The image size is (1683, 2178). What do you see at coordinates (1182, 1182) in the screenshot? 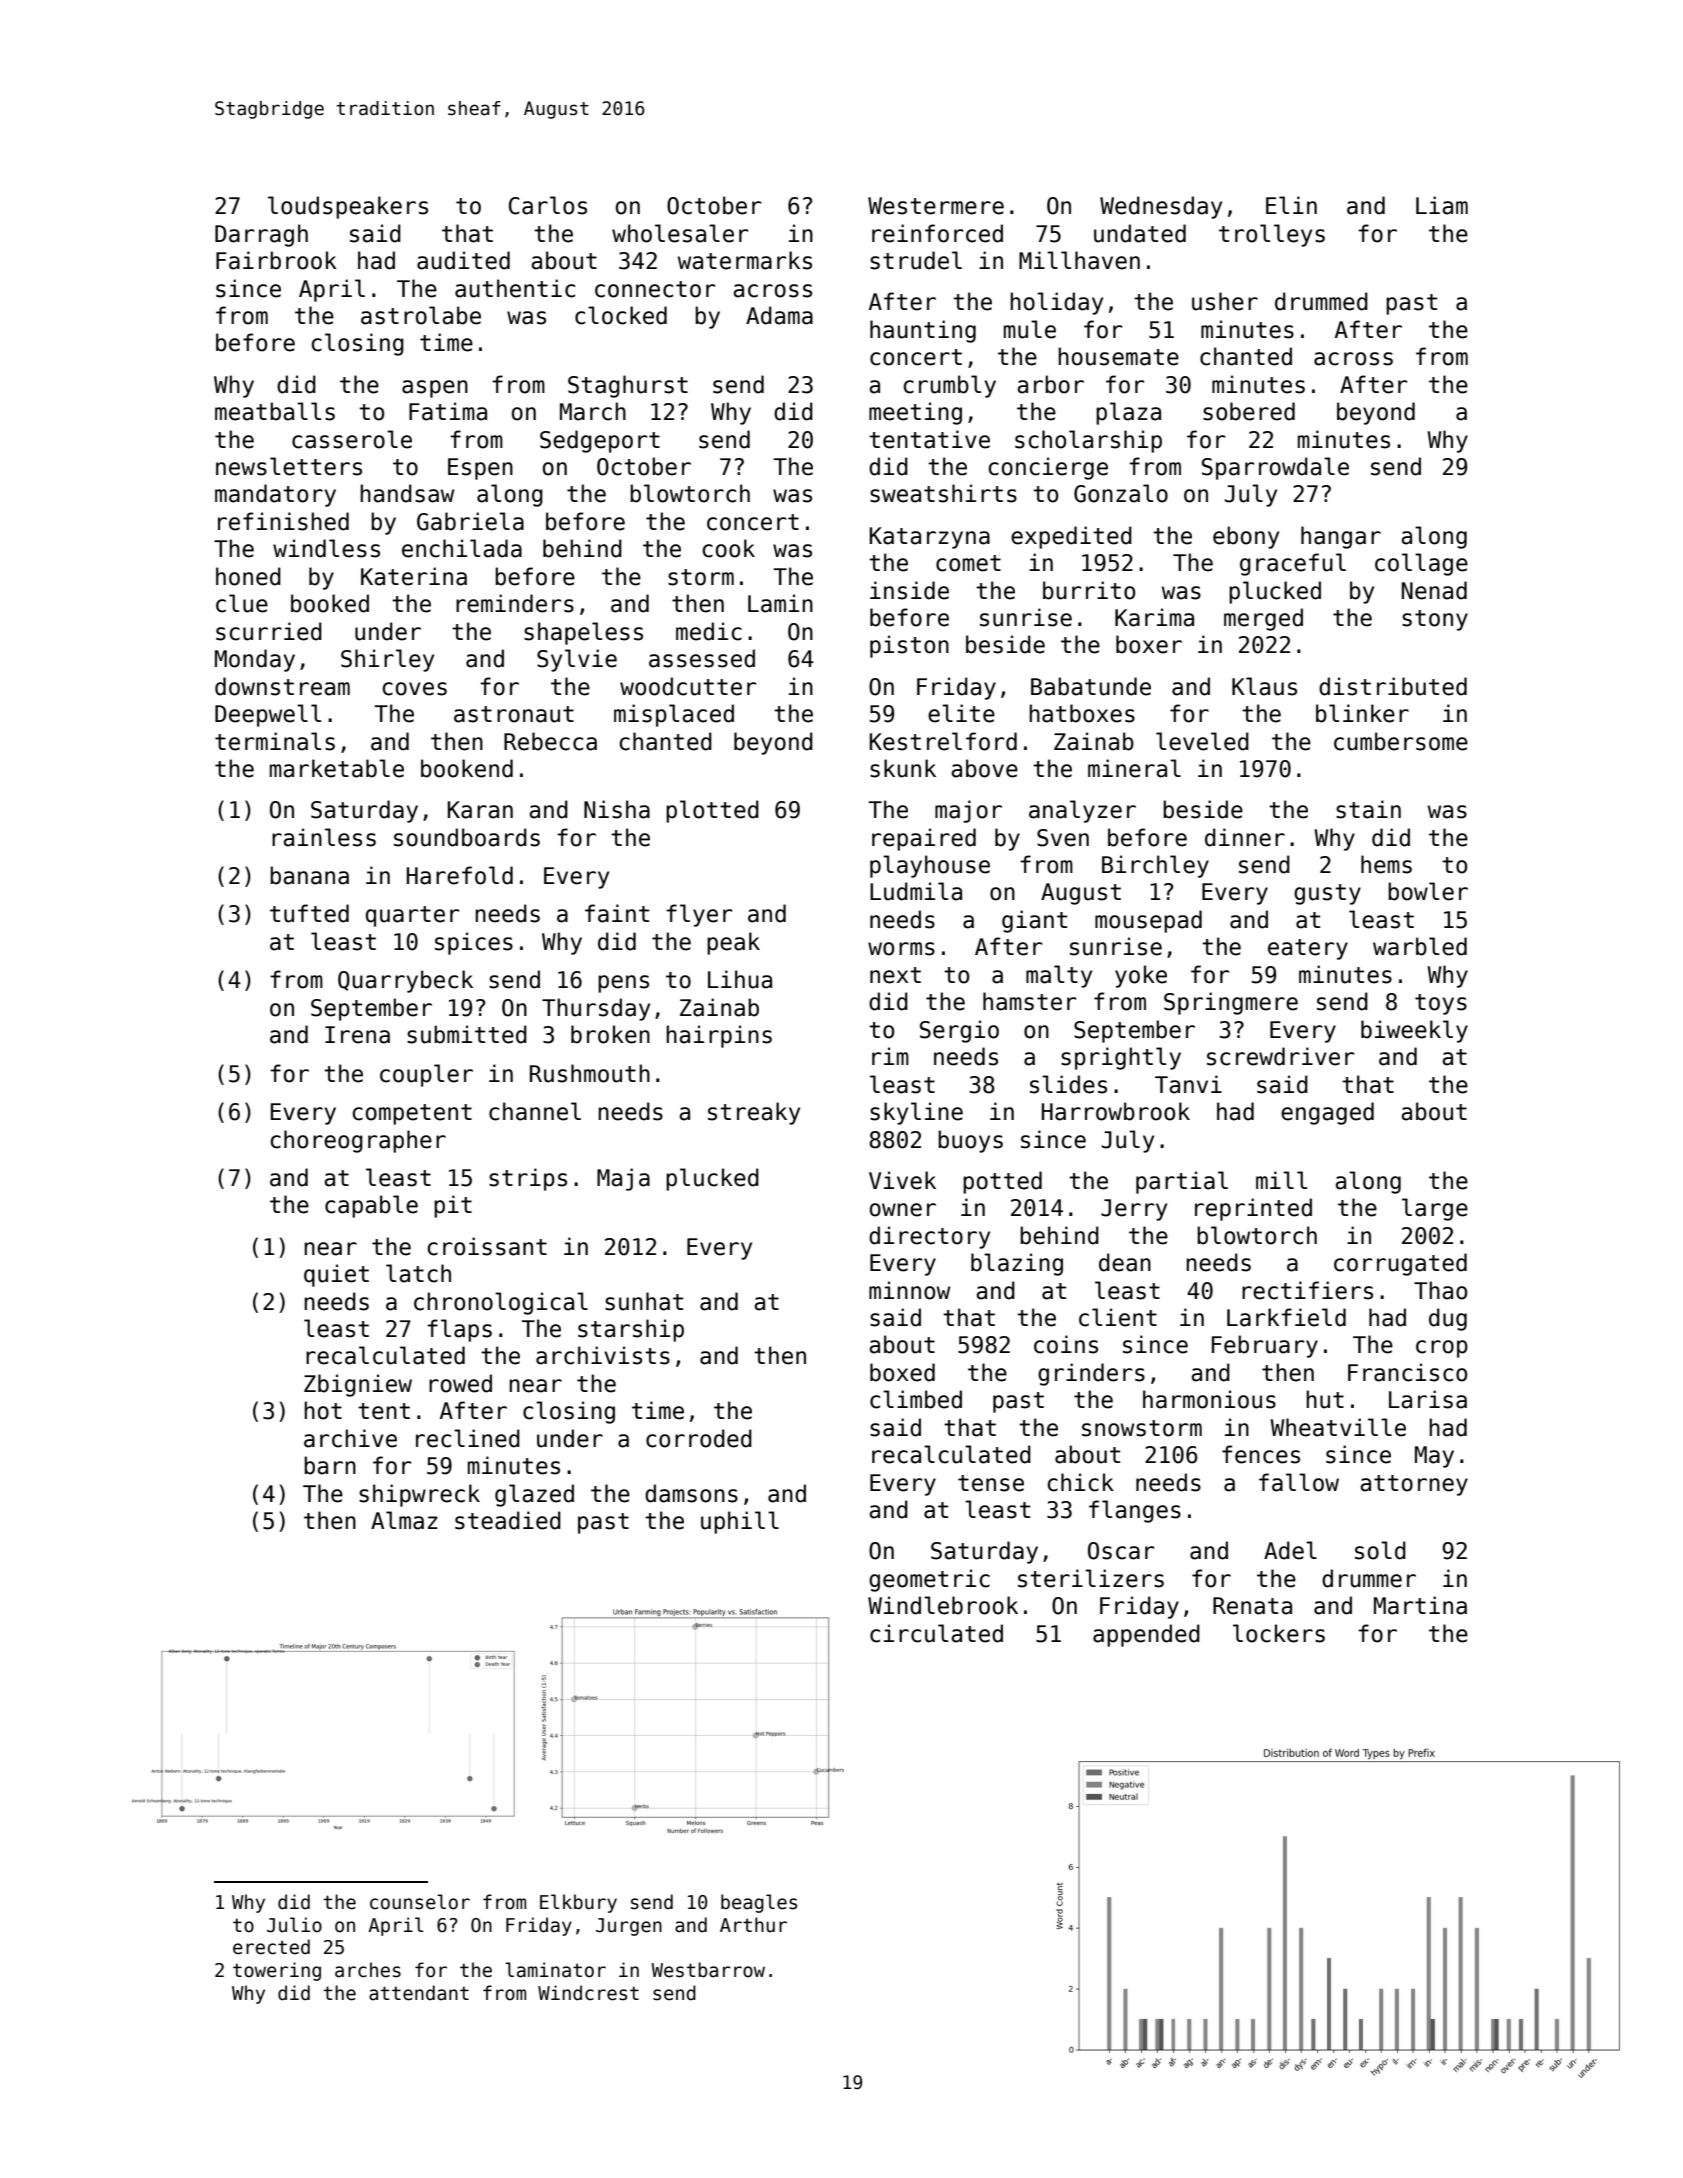
I see `partial` at bounding box center [1182, 1182].
